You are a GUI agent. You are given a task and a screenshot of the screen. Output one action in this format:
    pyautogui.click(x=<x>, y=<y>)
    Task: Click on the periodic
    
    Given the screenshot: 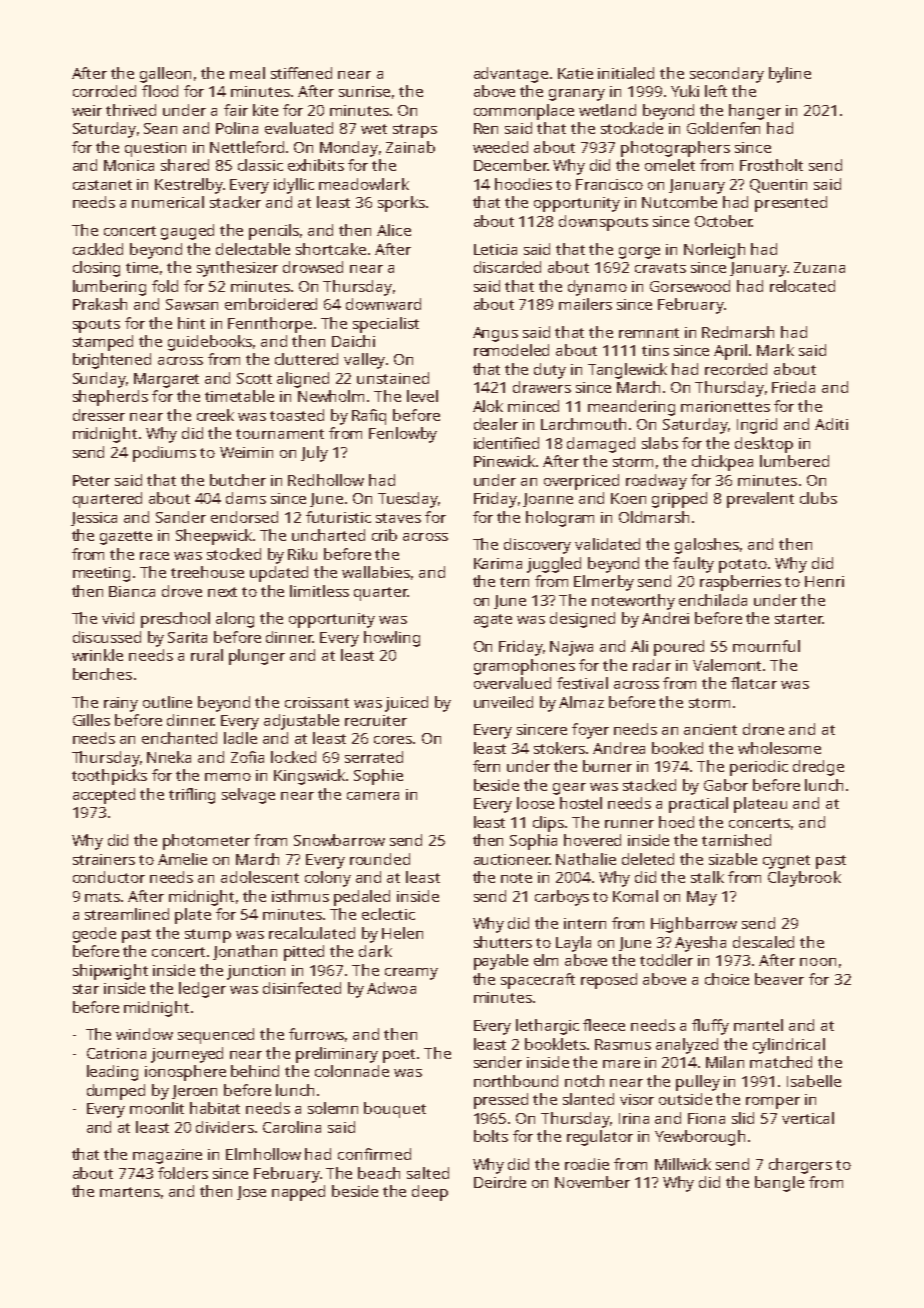 What is the action you would take?
    pyautogui.click(x=759, y=768)
